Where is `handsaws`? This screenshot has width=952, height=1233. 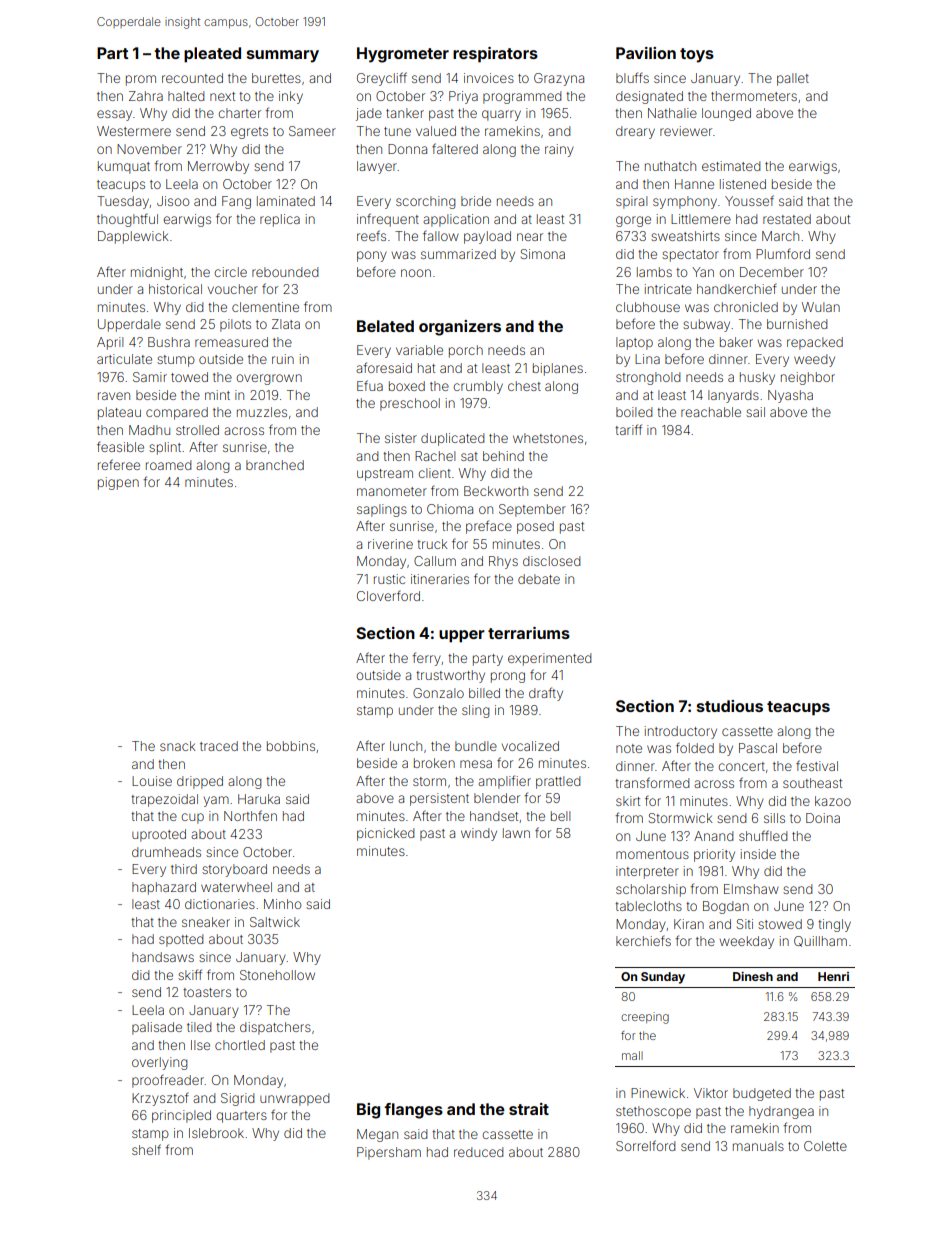 handsaws is located at coordinates (163, 957).
